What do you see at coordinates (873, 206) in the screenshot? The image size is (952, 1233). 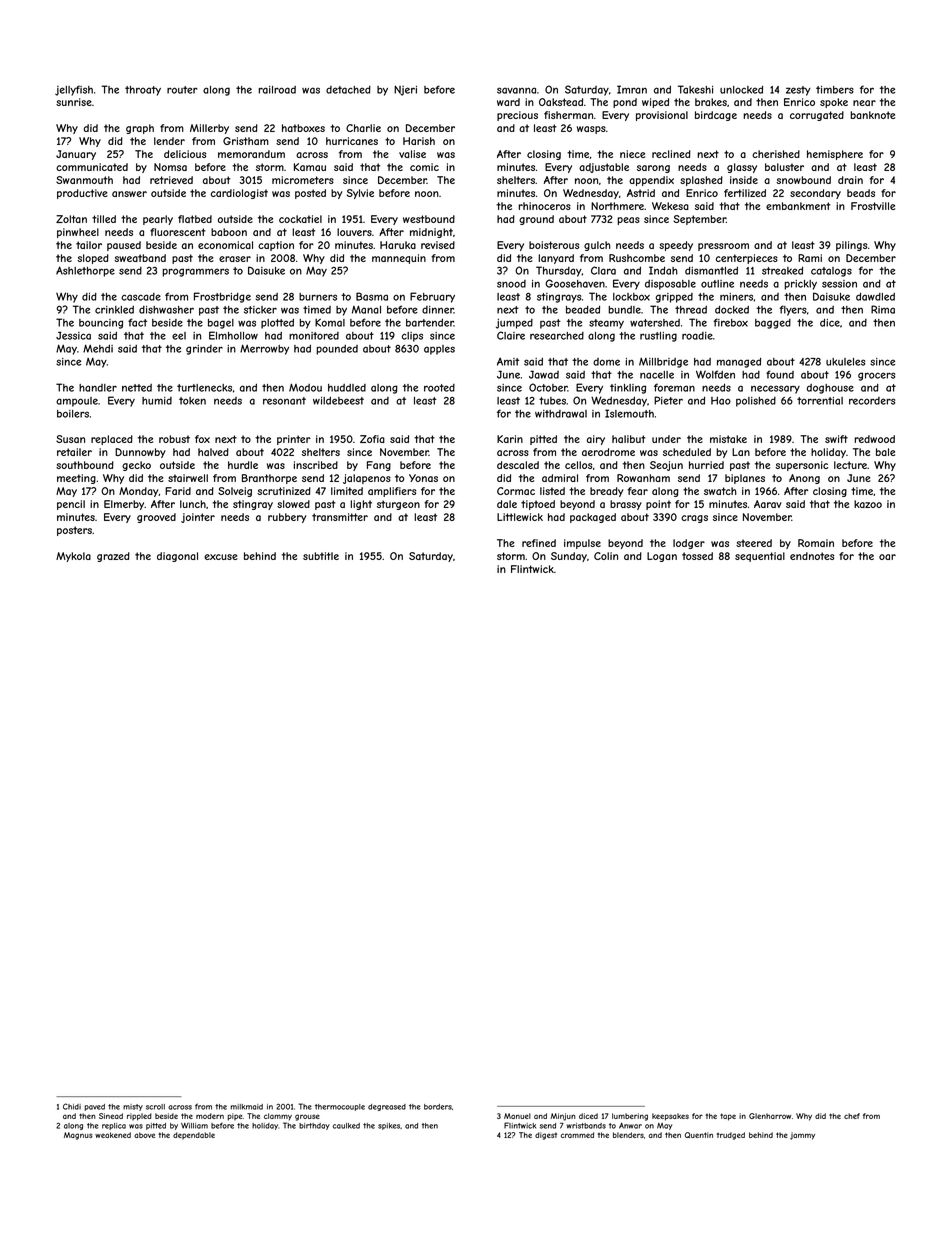 I see `Frostville` at bounding box center [873, 206].
